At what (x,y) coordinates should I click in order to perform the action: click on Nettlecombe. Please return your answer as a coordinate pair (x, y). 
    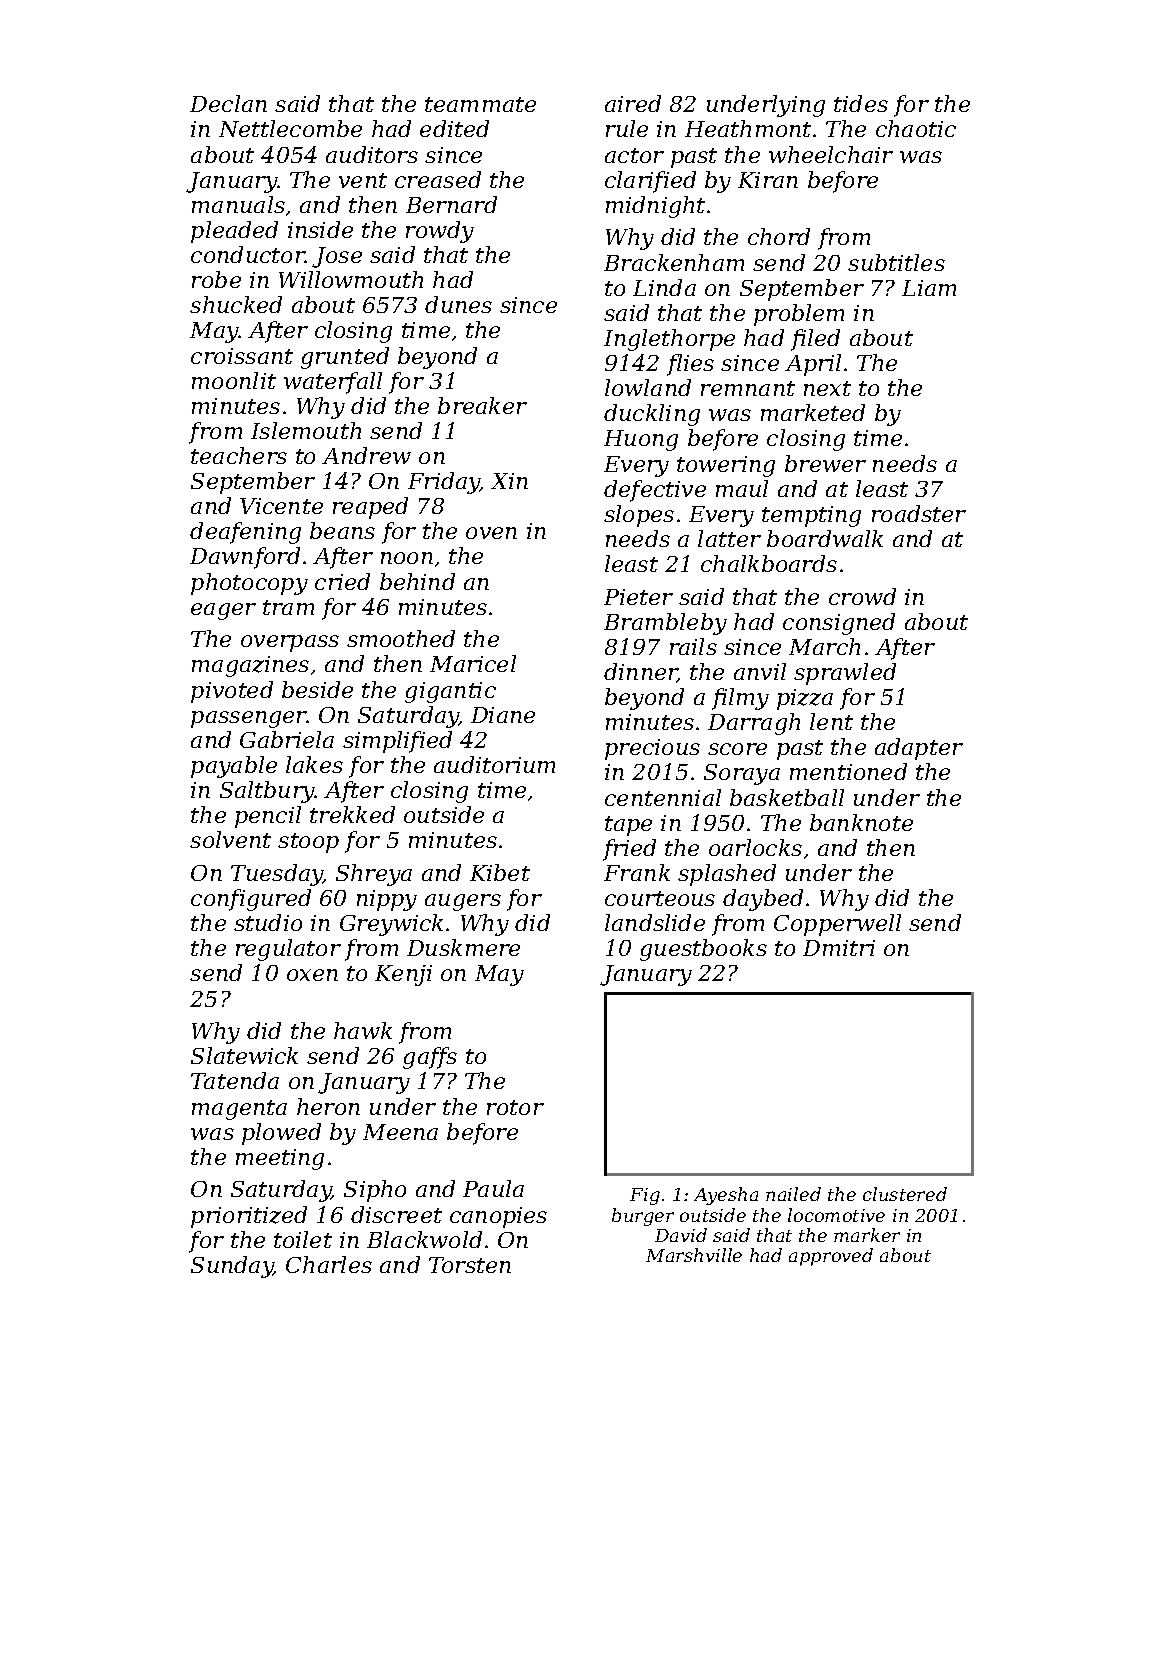
    Looking at the image, I should click on (290, 128).
